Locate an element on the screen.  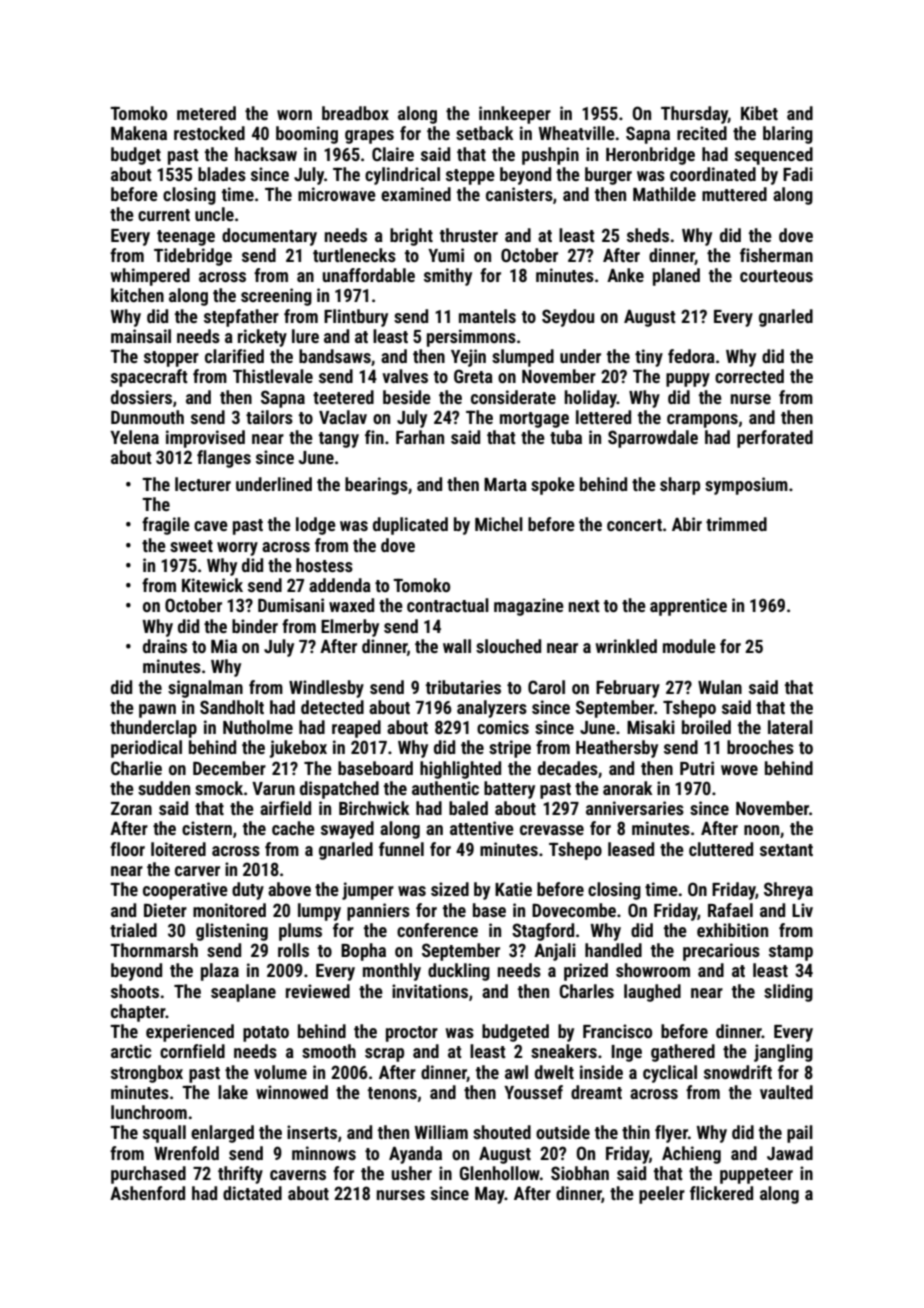
Ashenford is located at coordinates (147, 1193).
